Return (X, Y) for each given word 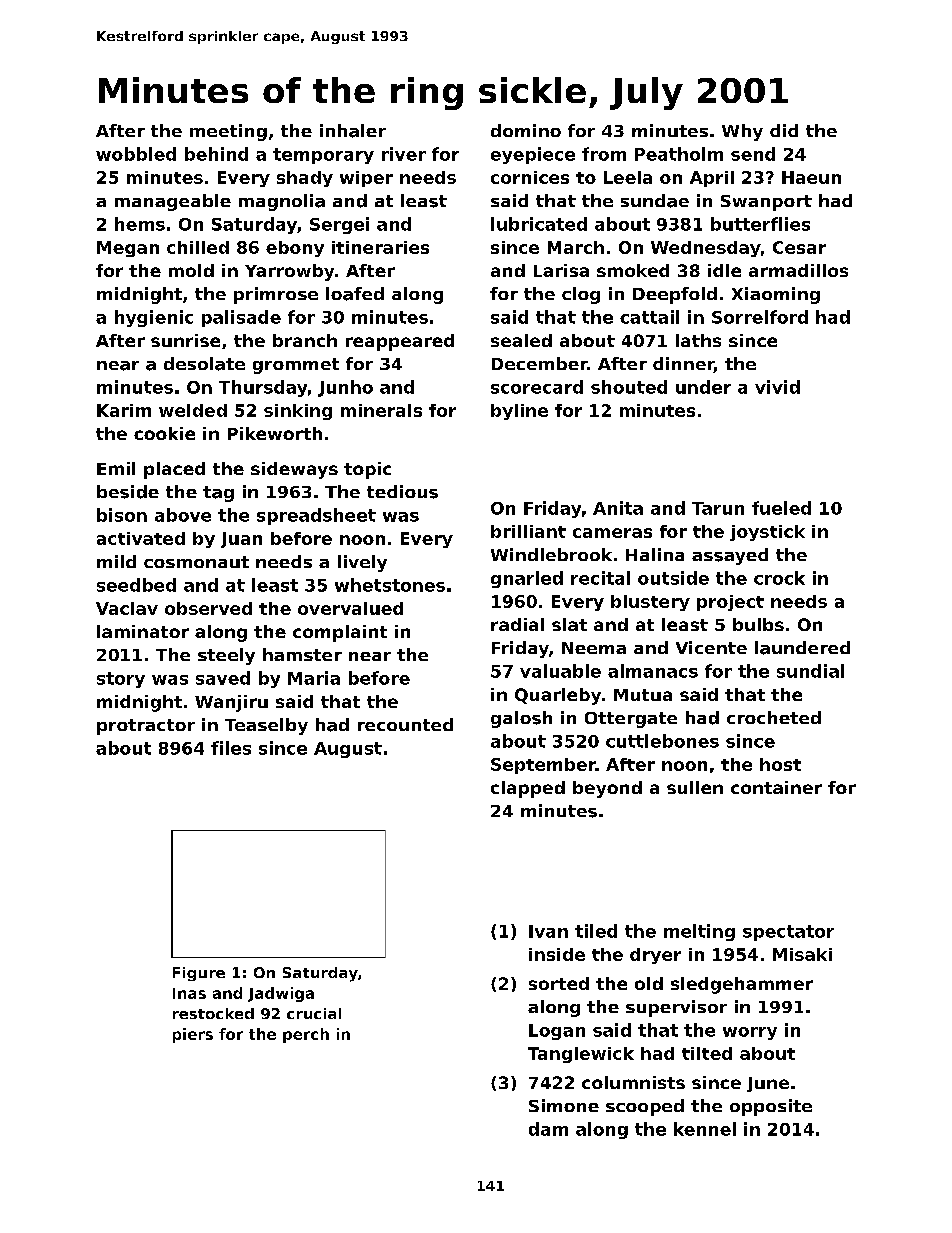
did (784, 130)
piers (193, 1035)
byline (519, 412)
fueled (781, 508)
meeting (228, 132)
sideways (294, 470)
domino (526, 130)
